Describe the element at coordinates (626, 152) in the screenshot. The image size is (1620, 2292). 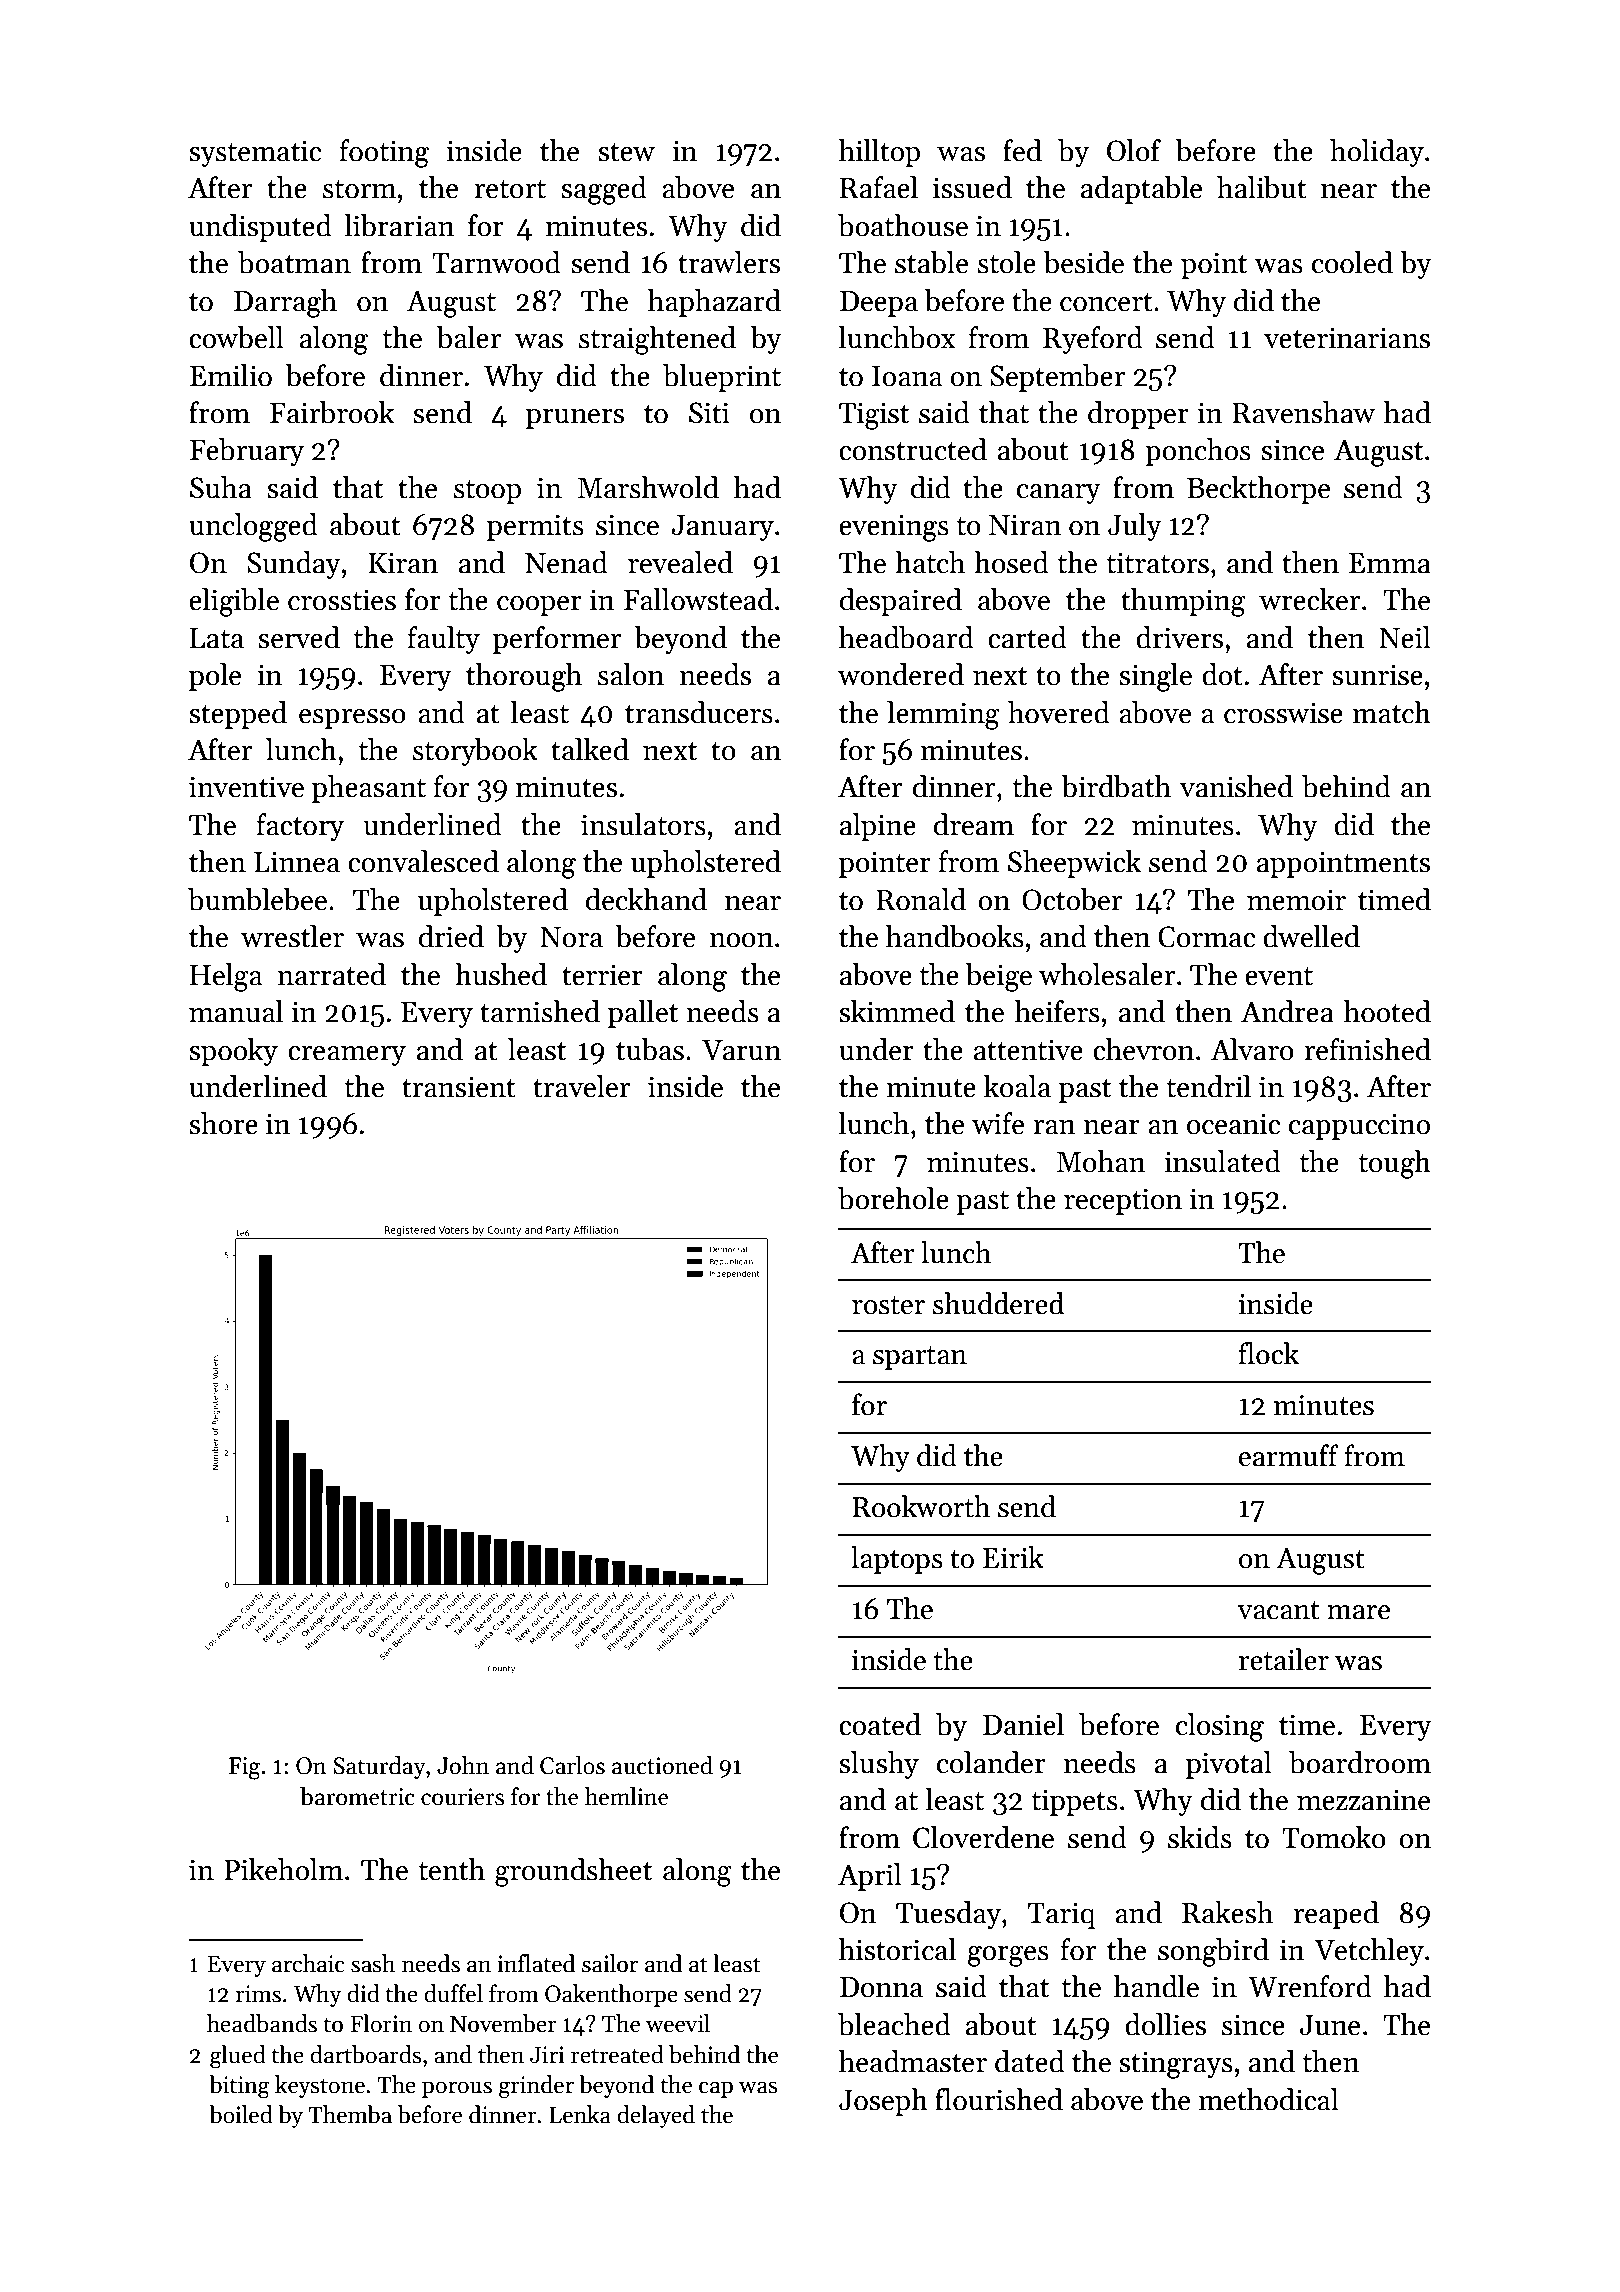
I see `stew` at that location.
